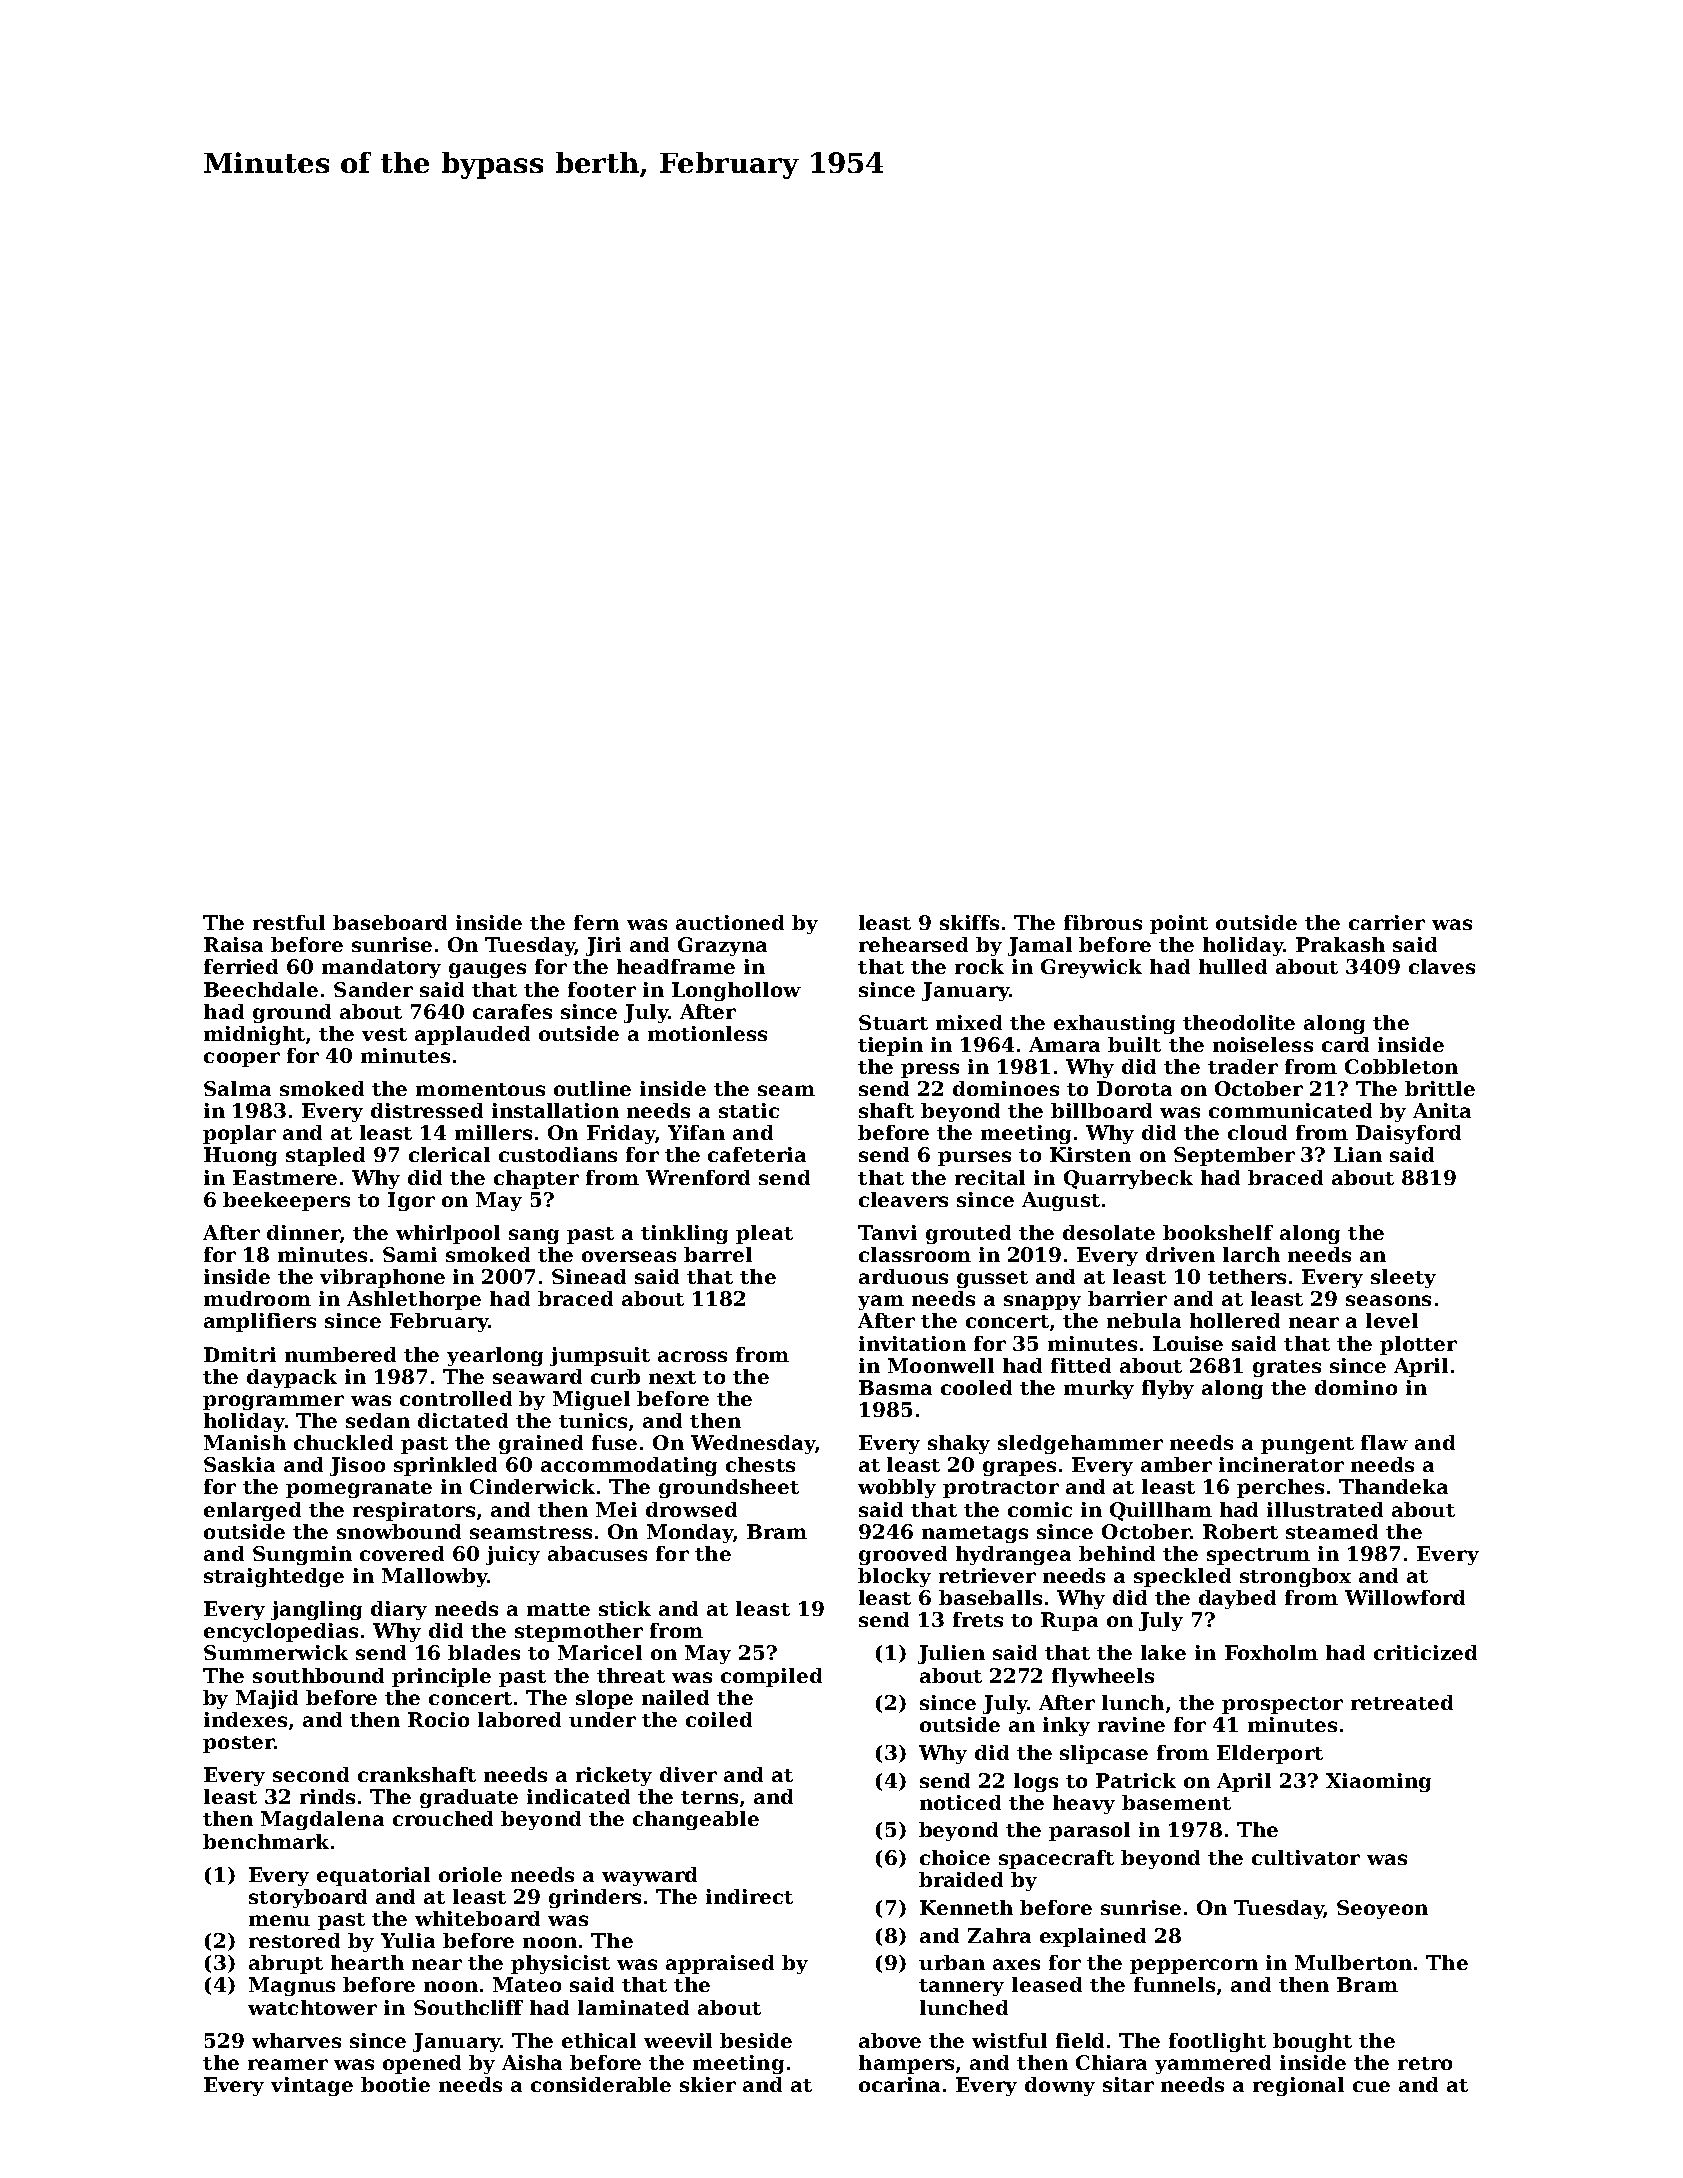 This screenshot has width=1683, height=2178. Describe the element at coordinates (302, 1555) in the screenshot. I see `Sungmin` at that location.
